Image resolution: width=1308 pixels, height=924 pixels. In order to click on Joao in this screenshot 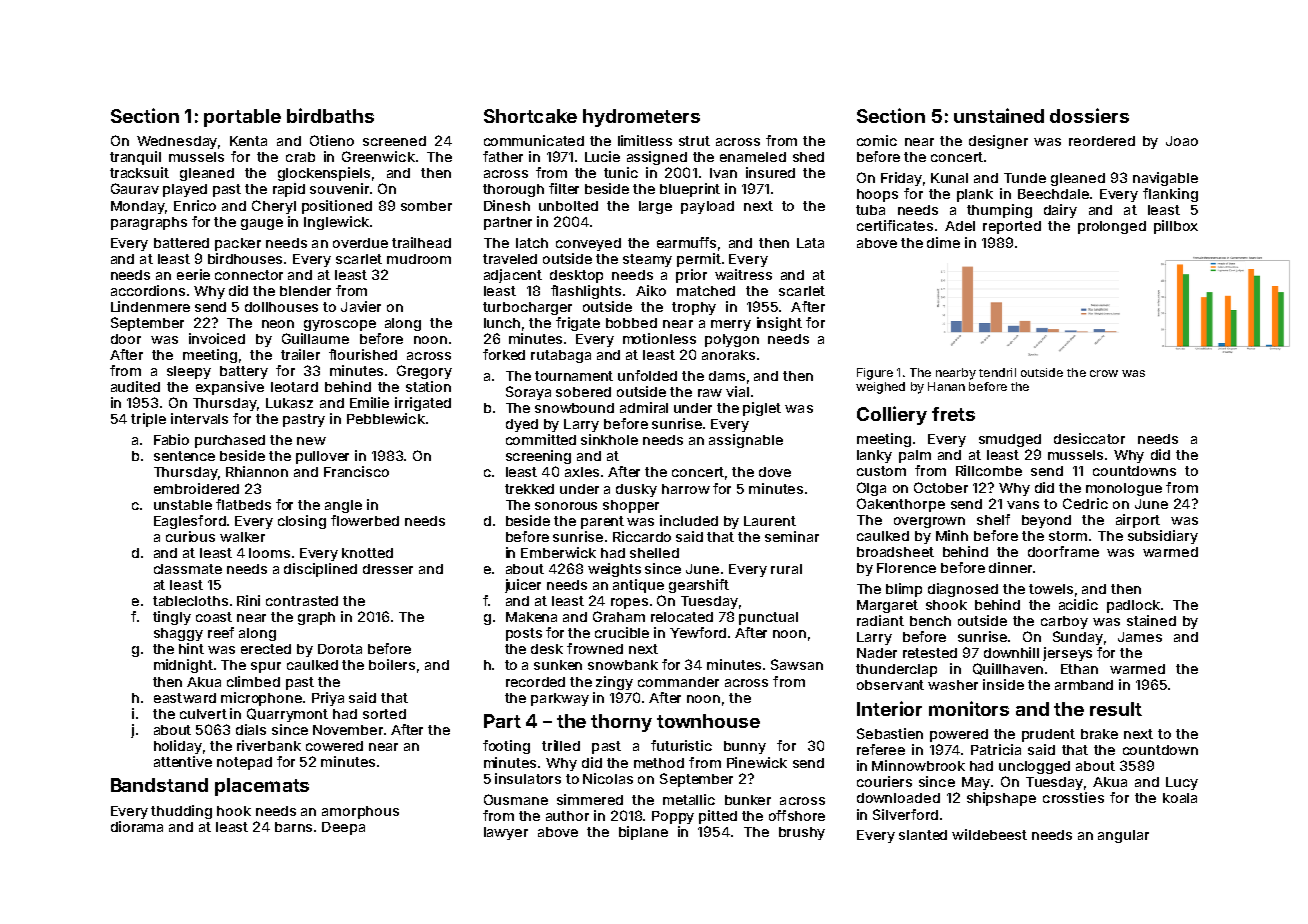, I will do `click(1182, 141)`.
